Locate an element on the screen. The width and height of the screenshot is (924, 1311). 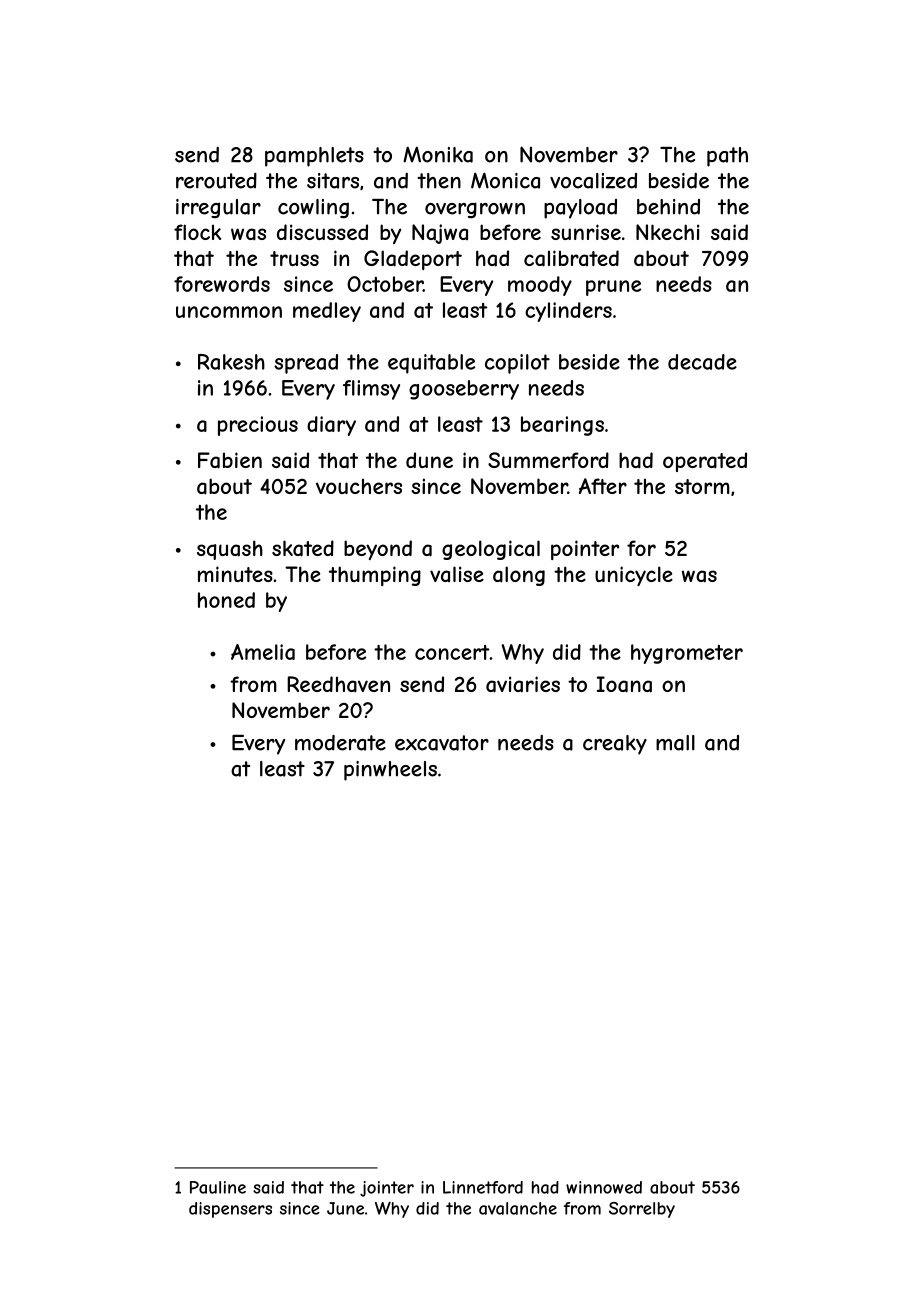
Fabien is located at coordinates (230, 460).
